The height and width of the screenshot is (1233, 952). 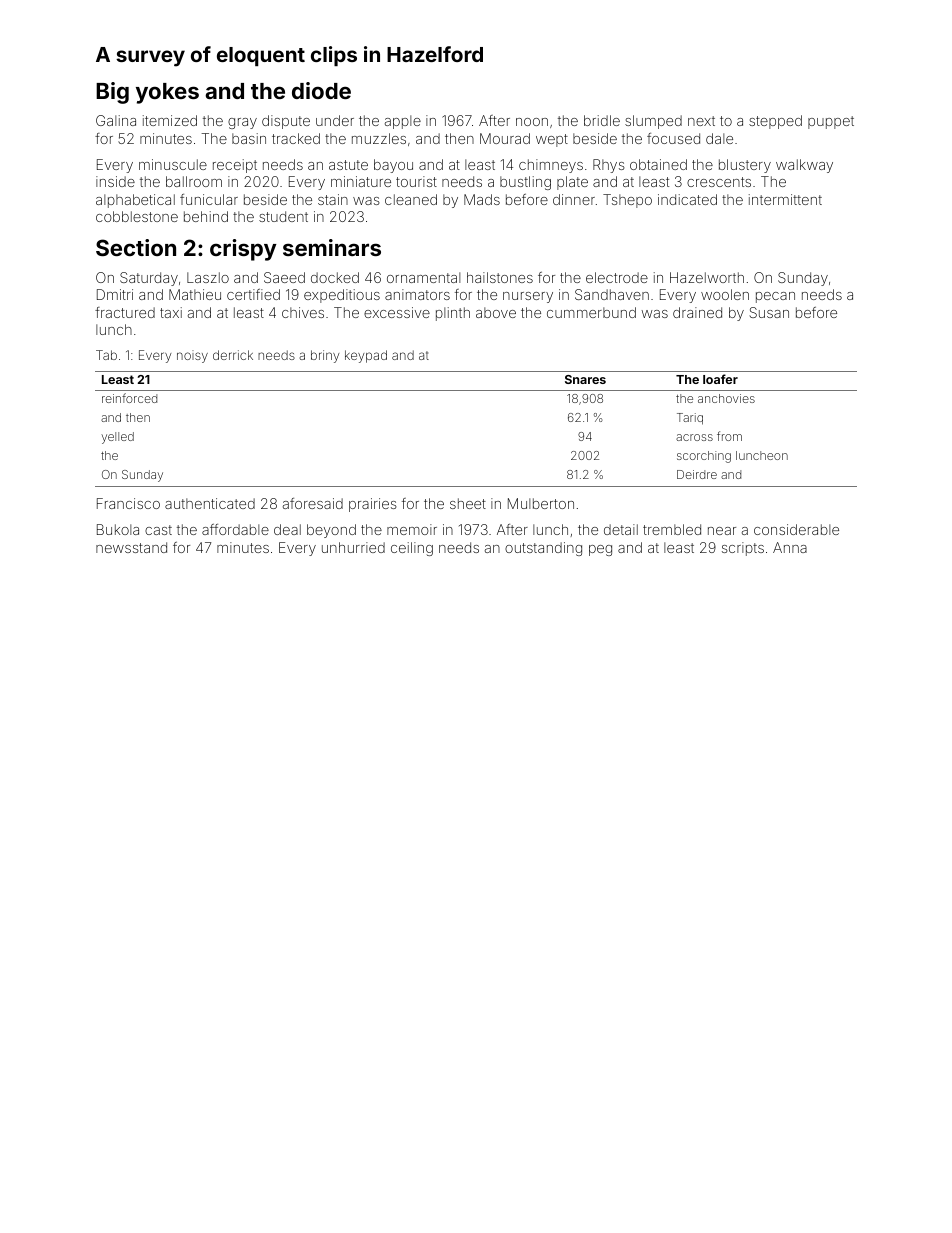 I want to click on loafer, so click(x=720, y=379).
